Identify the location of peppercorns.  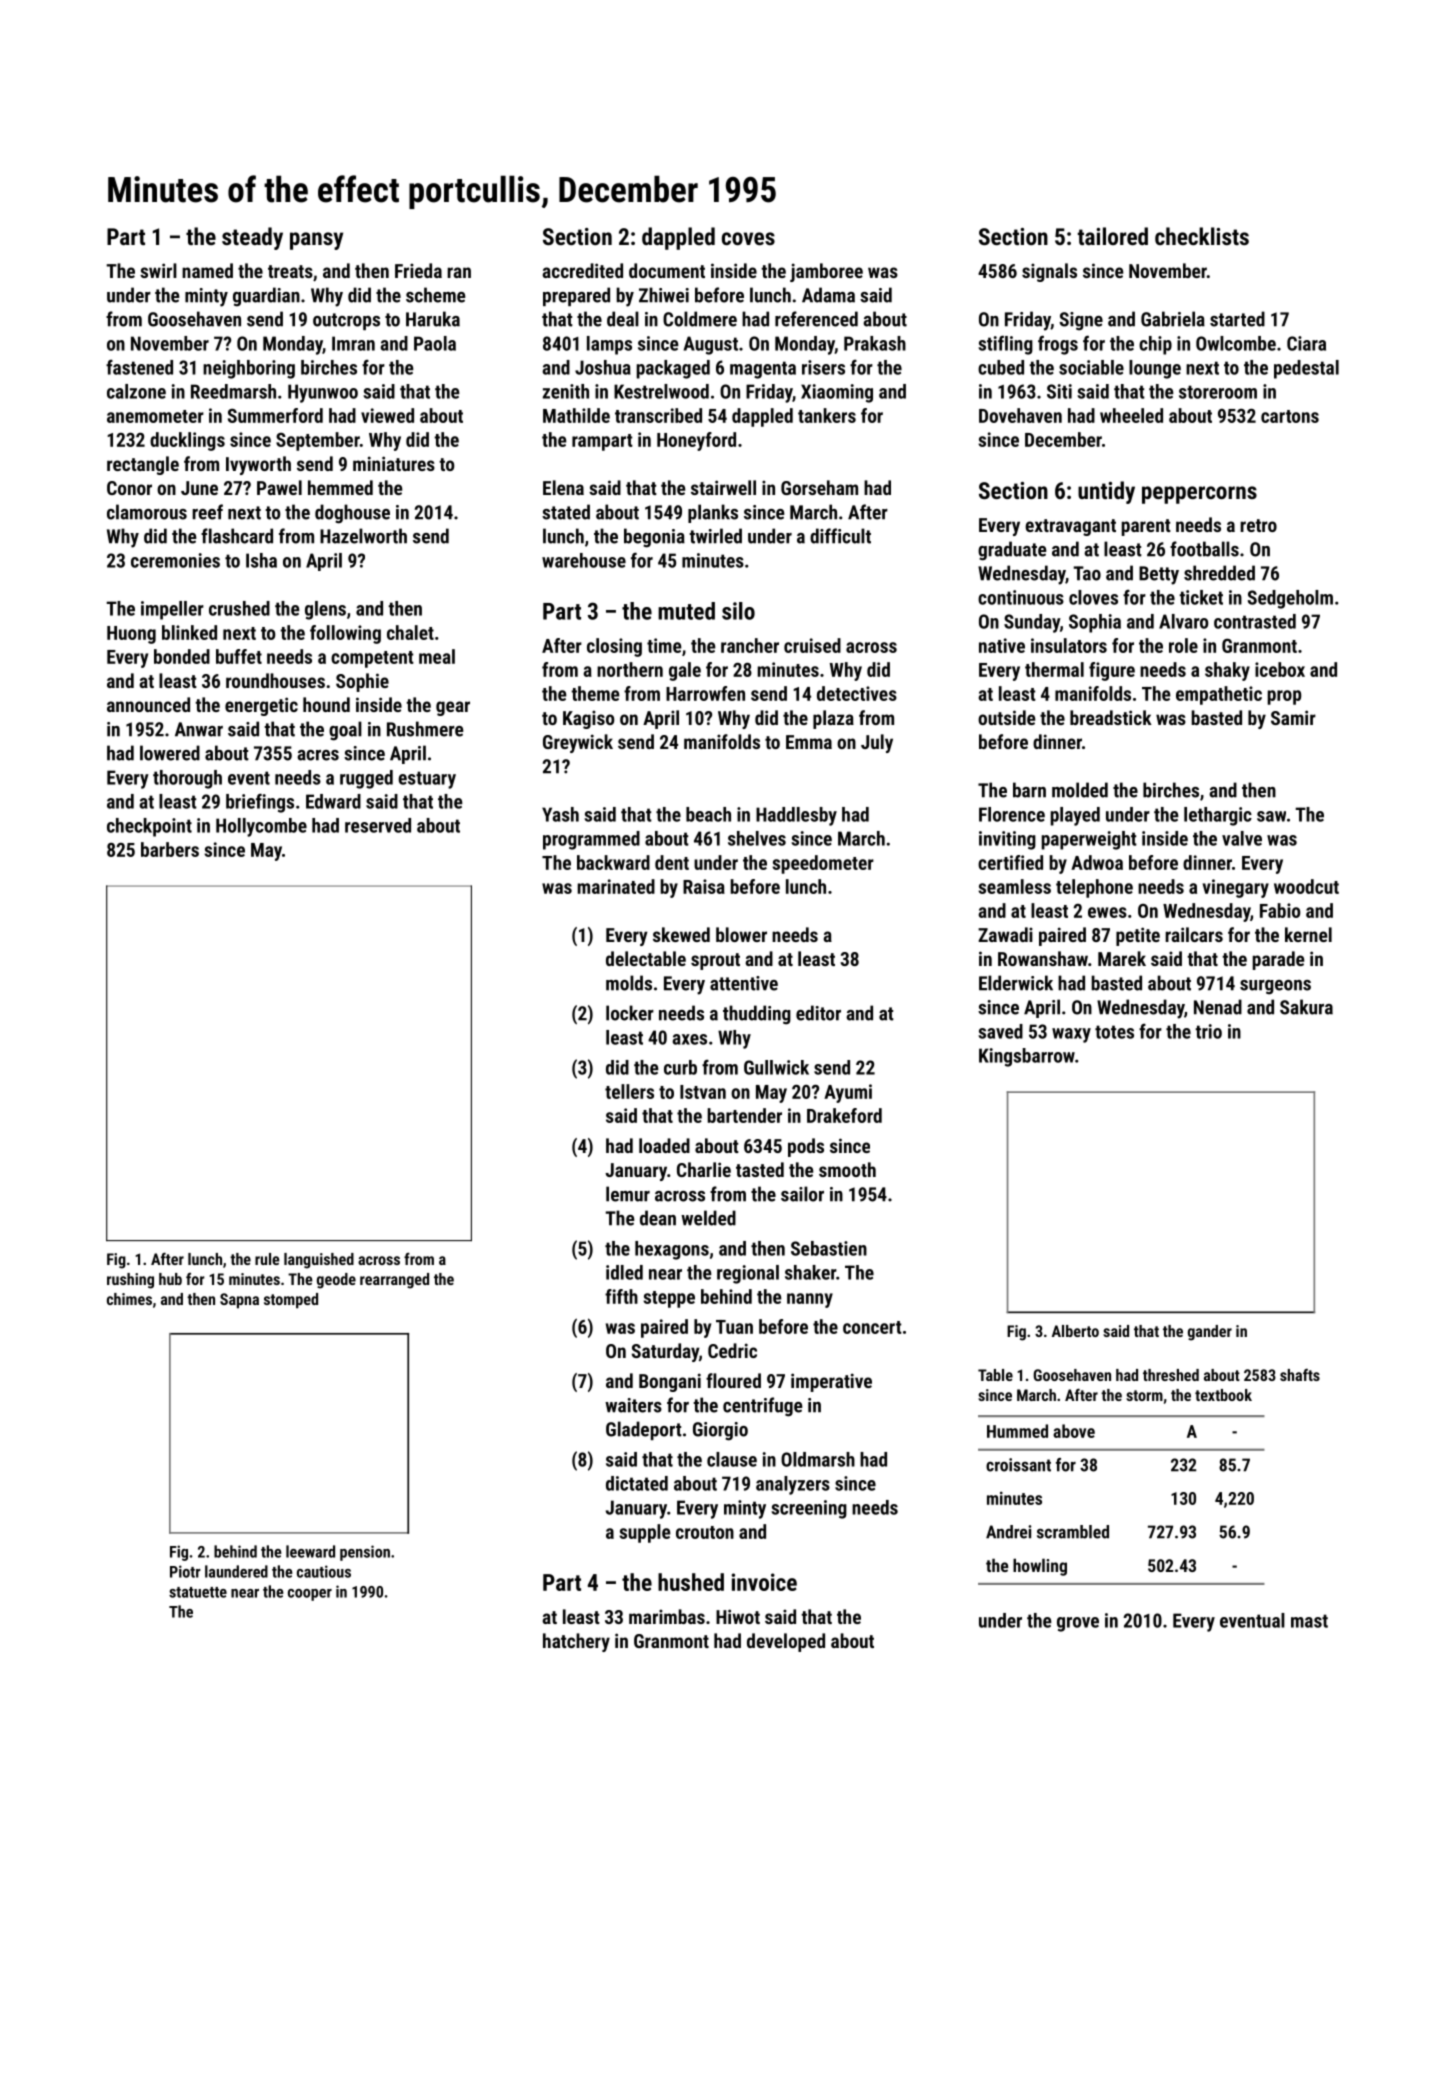
(1199, 495).
